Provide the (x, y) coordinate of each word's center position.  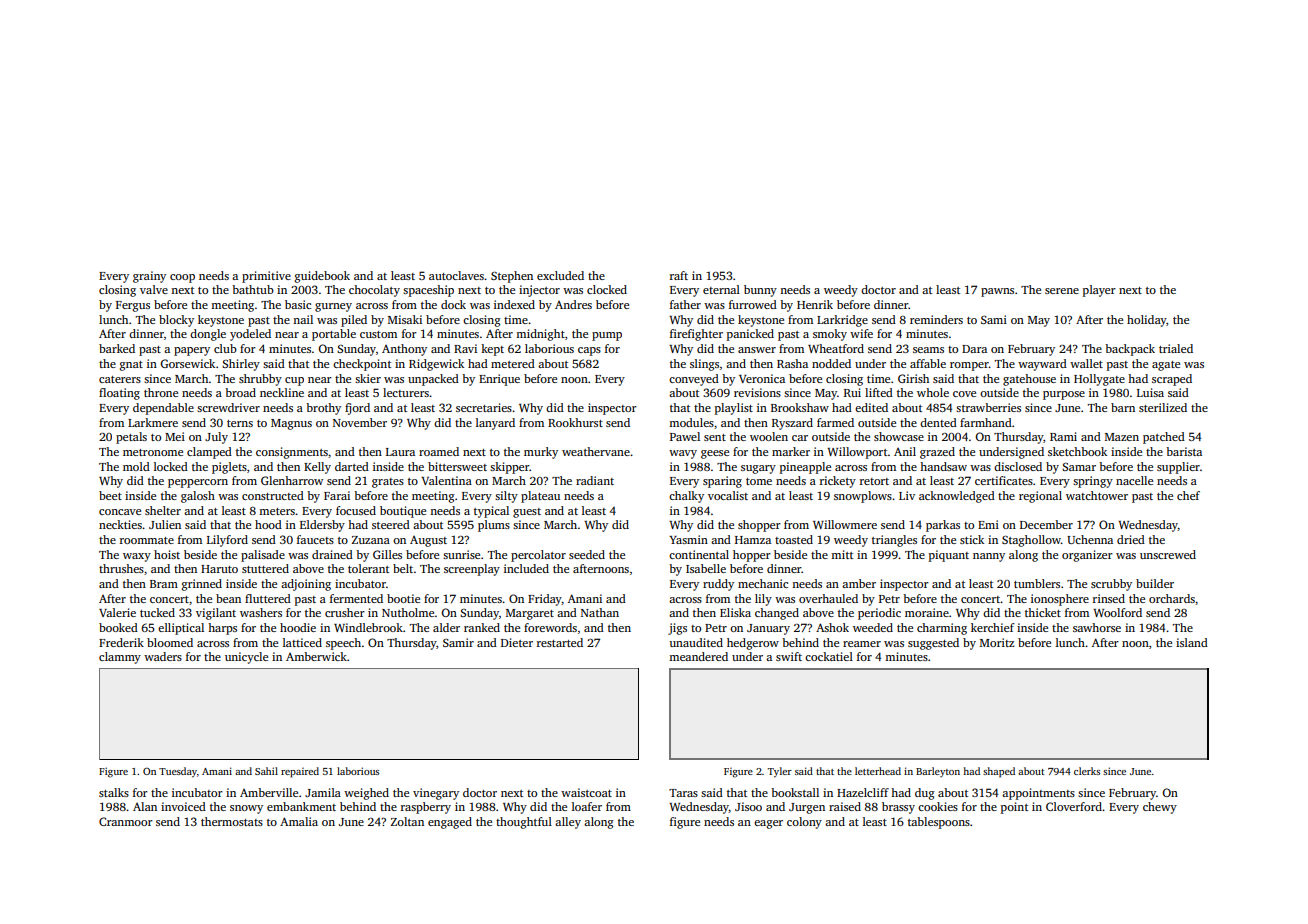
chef (1188, 495)
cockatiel (829, 656)
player (1099, 291)
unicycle (246, 658)
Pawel (685, 436)
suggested (933, 644)
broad (240, 392)
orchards (1172, 598)
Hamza (753, 540)
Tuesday (178, 772)
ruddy (718, 585)
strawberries (988, 407)
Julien (165, 524)
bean (228, 598)
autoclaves (456, 275)
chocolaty (374, 291)
